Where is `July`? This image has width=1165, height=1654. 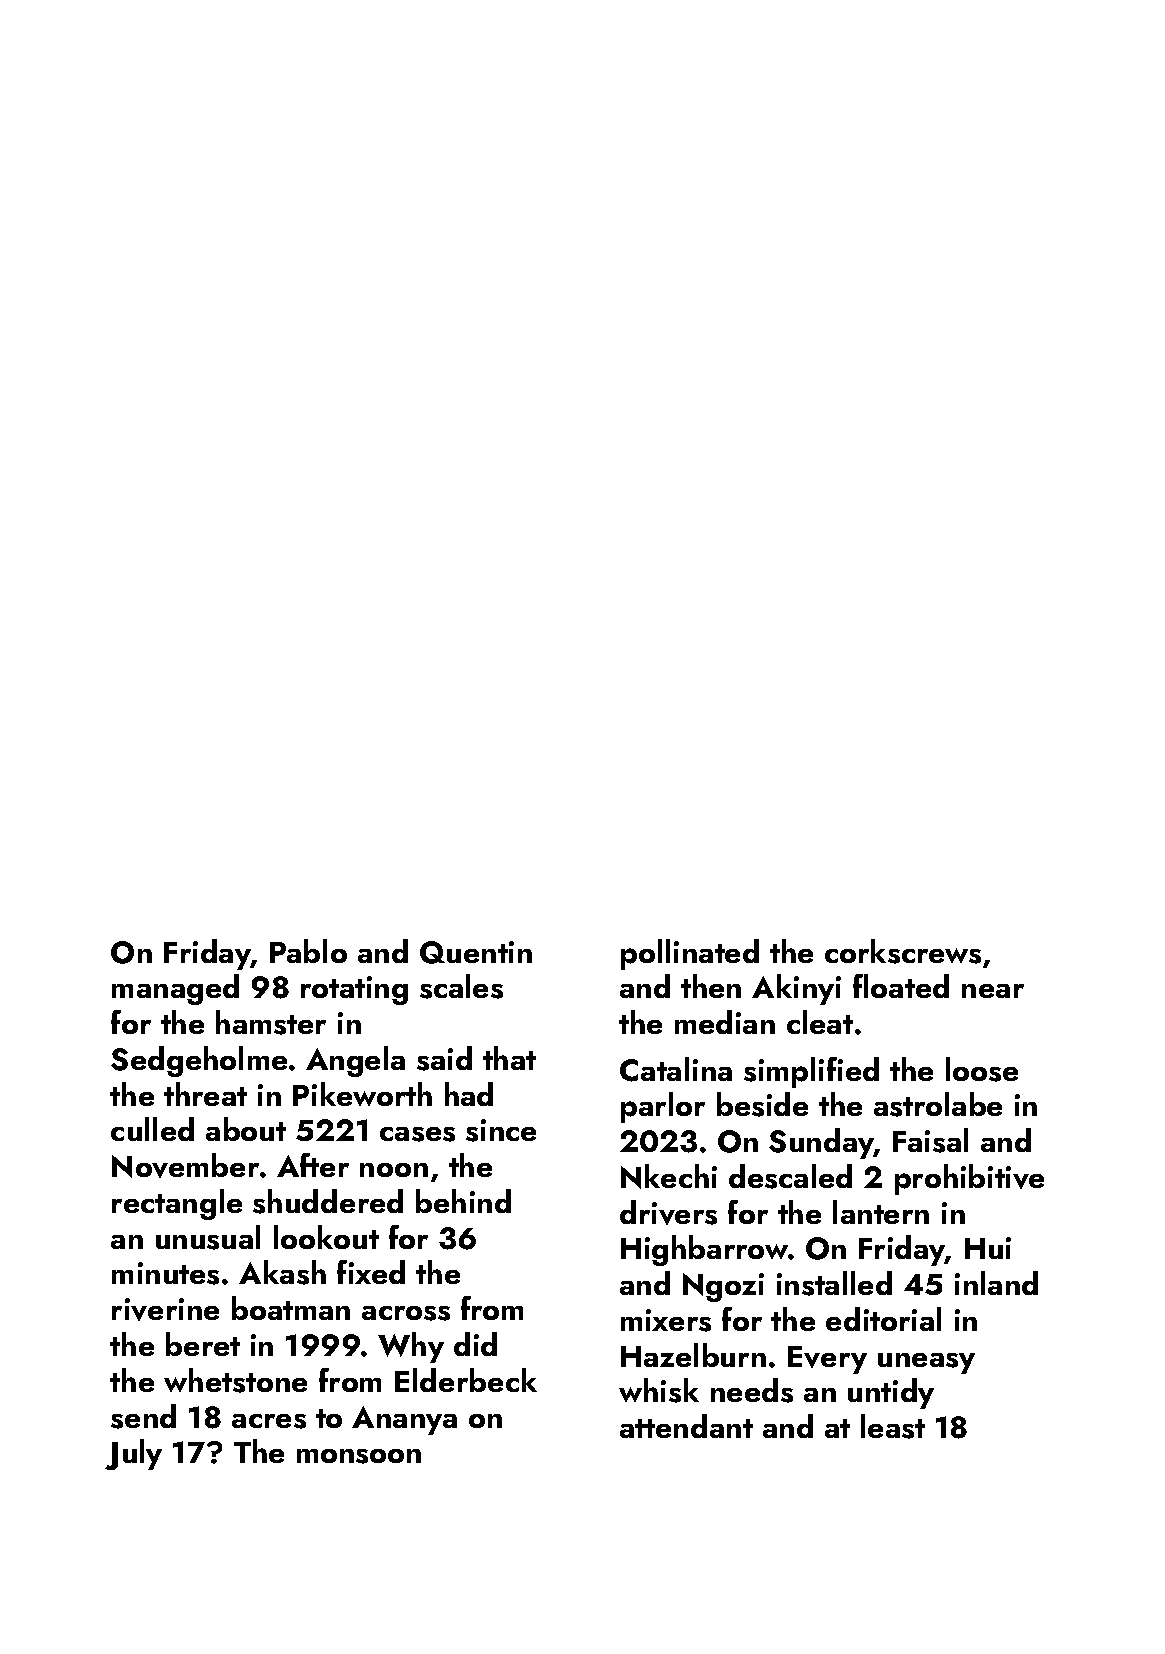
July is located at coordinates (133, 1454).
